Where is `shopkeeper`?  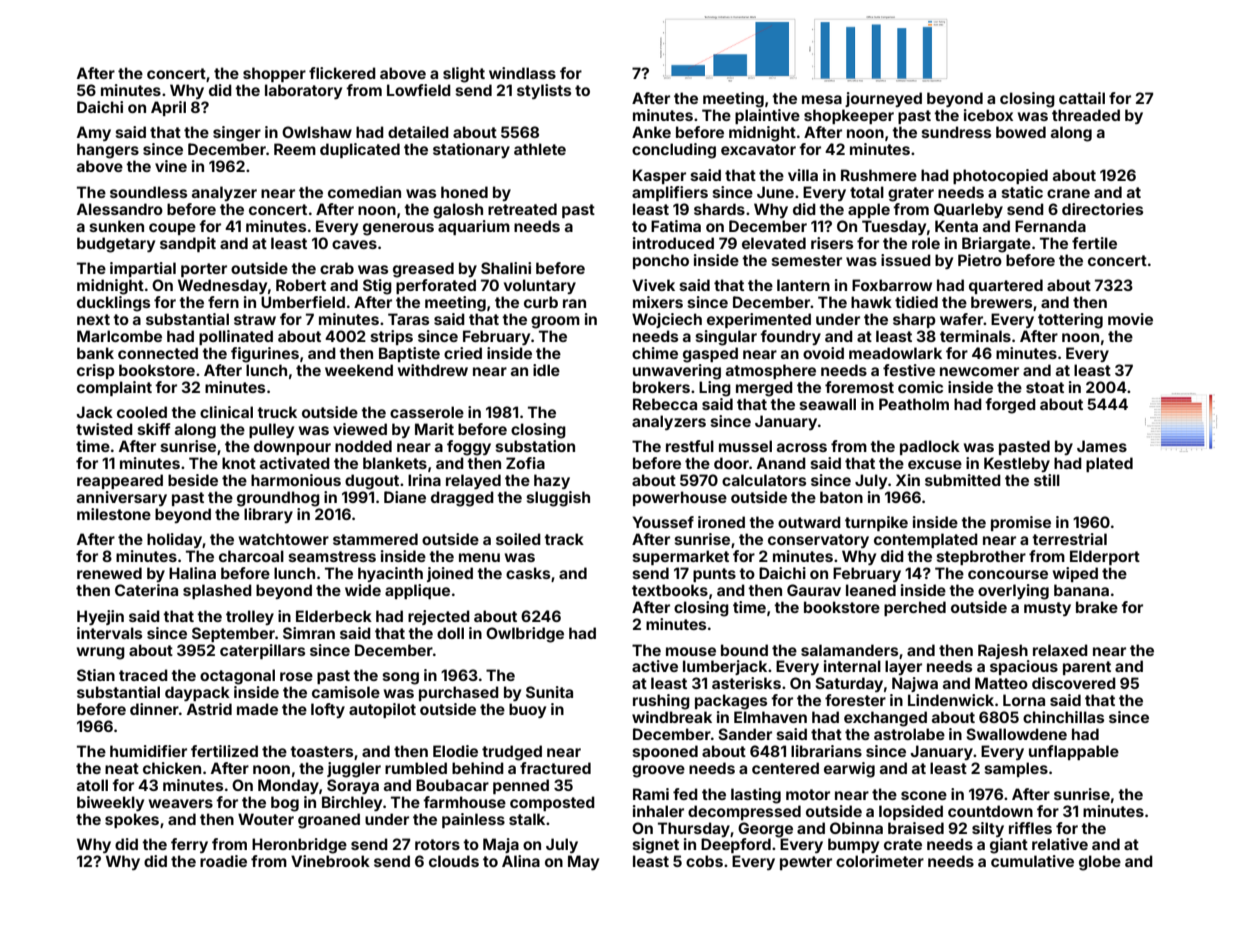 shopkeeper is located at coordinates (849, 116).
